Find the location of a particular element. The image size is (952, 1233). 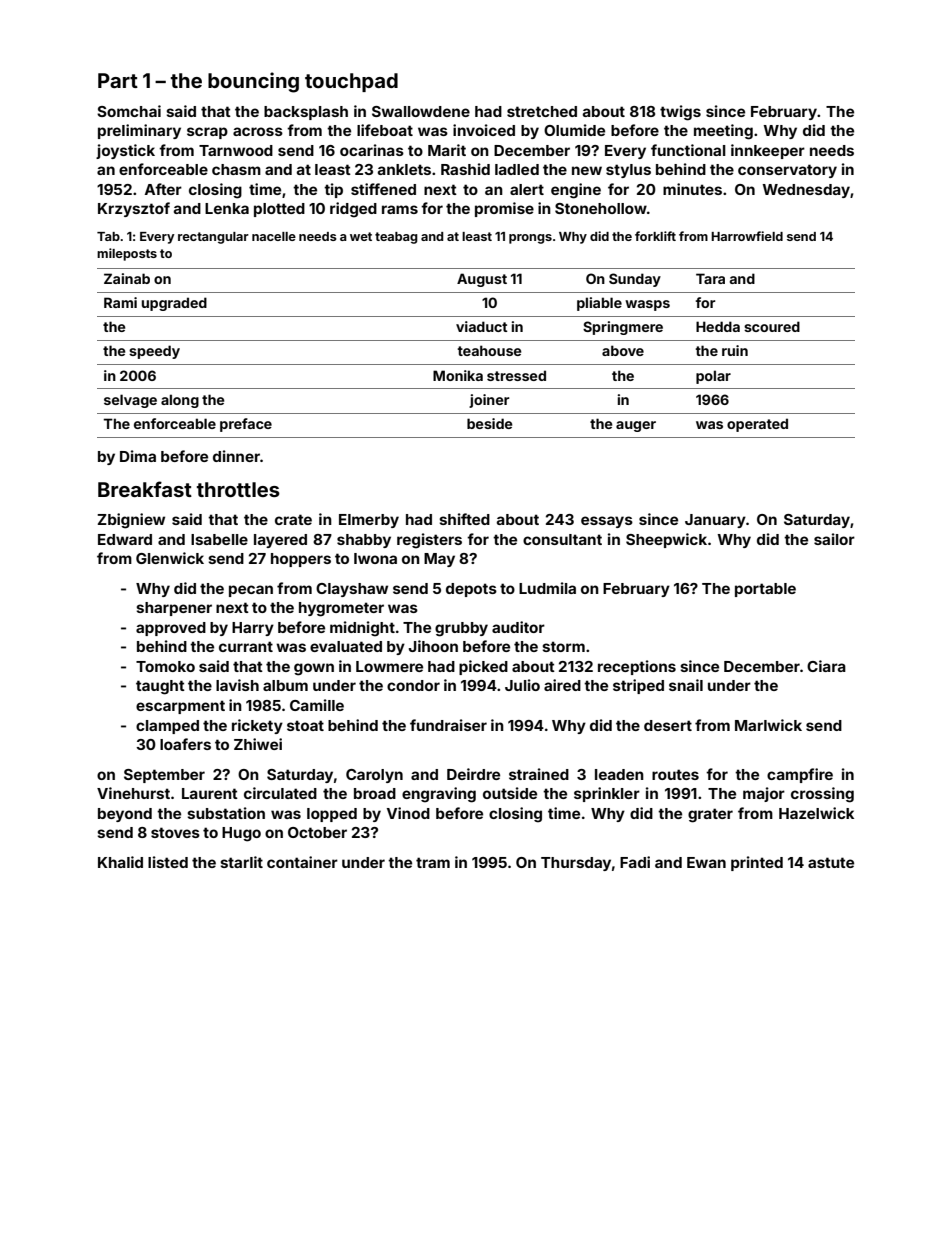

sailor is located at coordinates (834, 539).
